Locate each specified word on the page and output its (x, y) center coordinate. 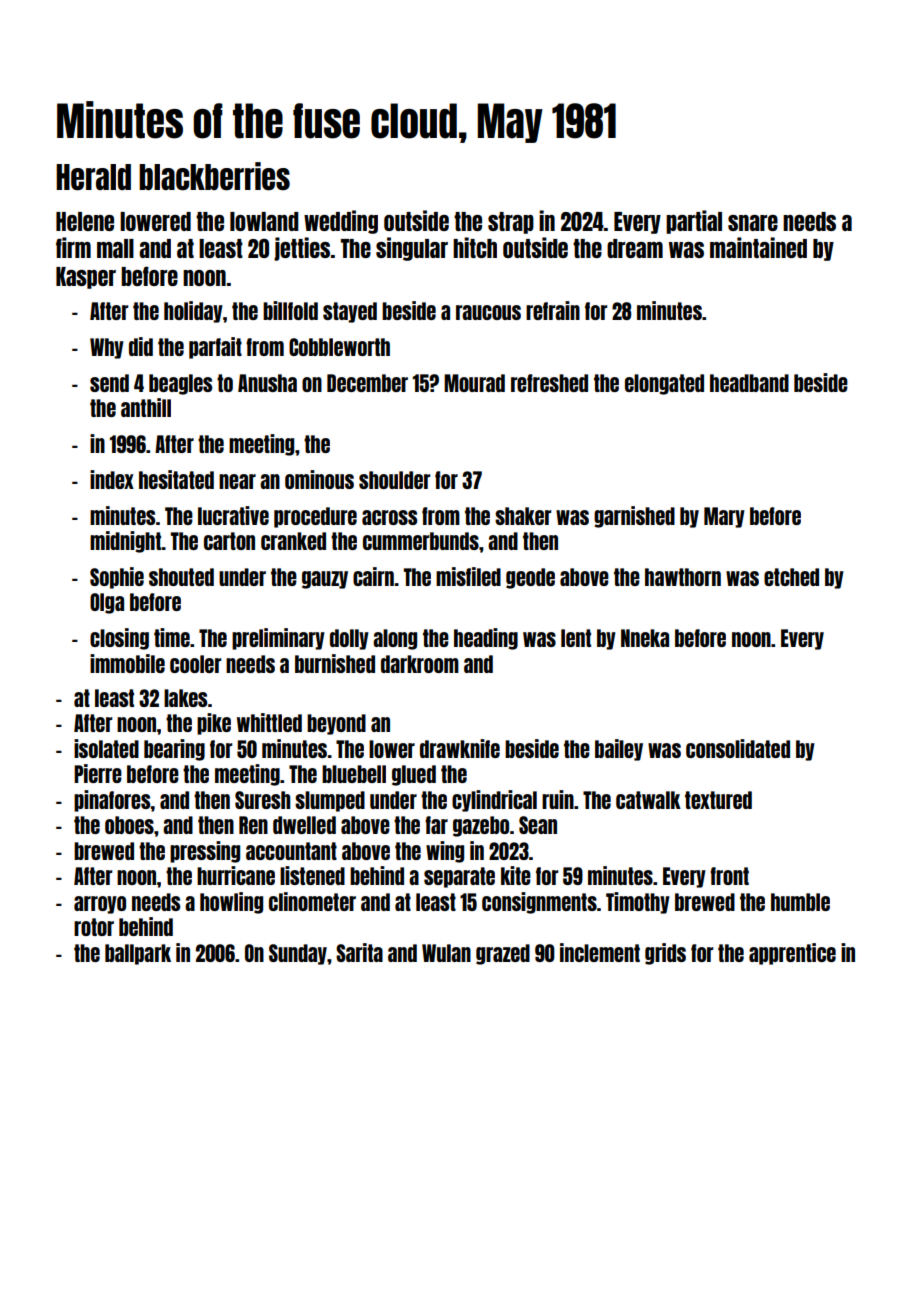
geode (530, 578)
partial (694, 222)
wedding (341, 222)
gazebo (481, 826)
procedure (315, 517)
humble (800, 902)
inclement (600, 952)
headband (749, 383)
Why (107, 348)
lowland (264, 221)
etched (791, 577)
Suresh (262, 800)
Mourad (474, 383)
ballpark (138, 954)
